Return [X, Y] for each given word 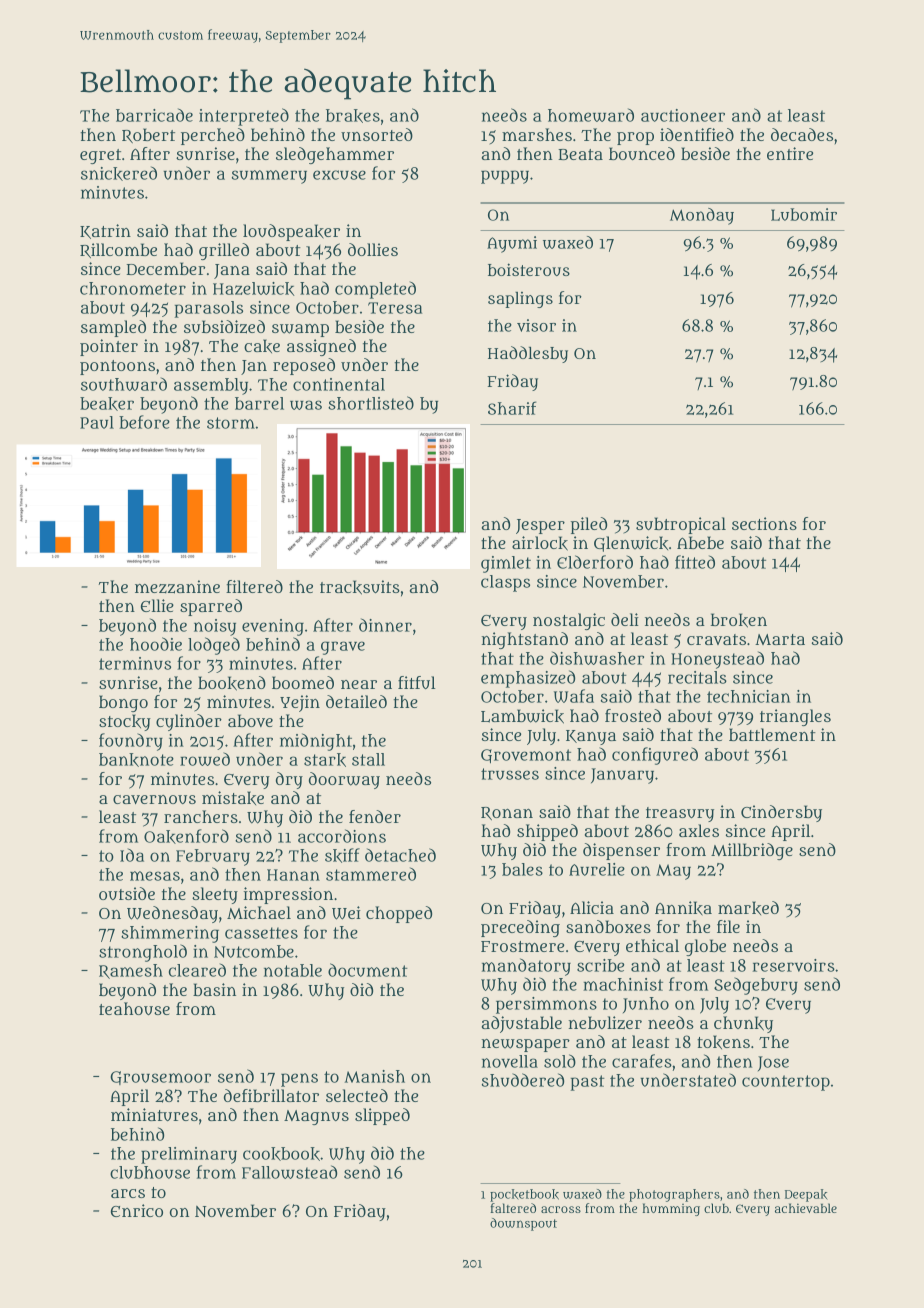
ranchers [201, 816]
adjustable [522, 1024]
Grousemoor [160, 1078]
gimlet [506, 564]
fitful [417, 682]
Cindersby [781, 813]
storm [231, 423]
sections [764, 523]
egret [100, 156]
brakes [353, 116]
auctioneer [683, 115]
